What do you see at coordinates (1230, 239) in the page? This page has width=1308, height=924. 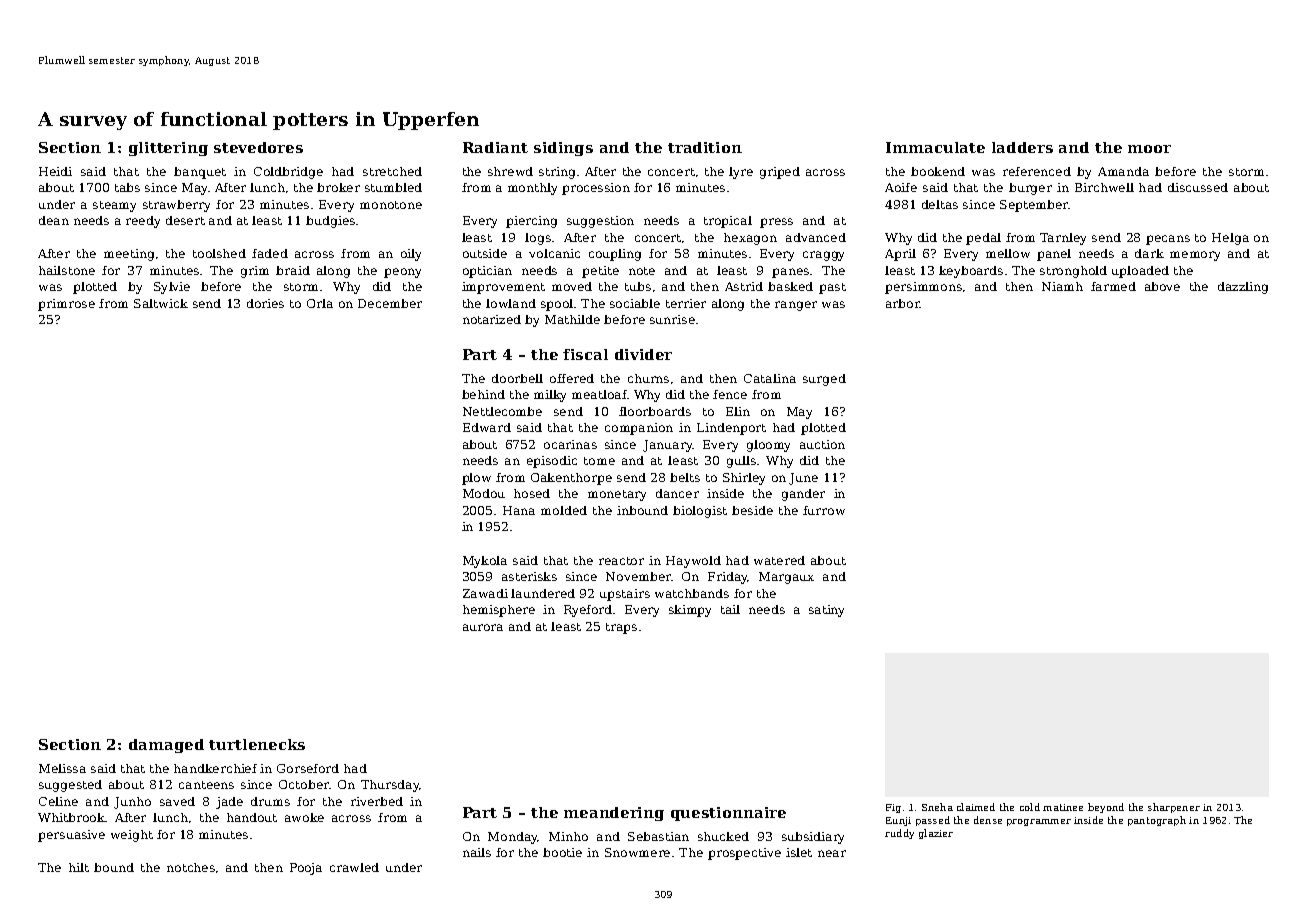 I see `Helga` at bounding box center [1230, 239].
